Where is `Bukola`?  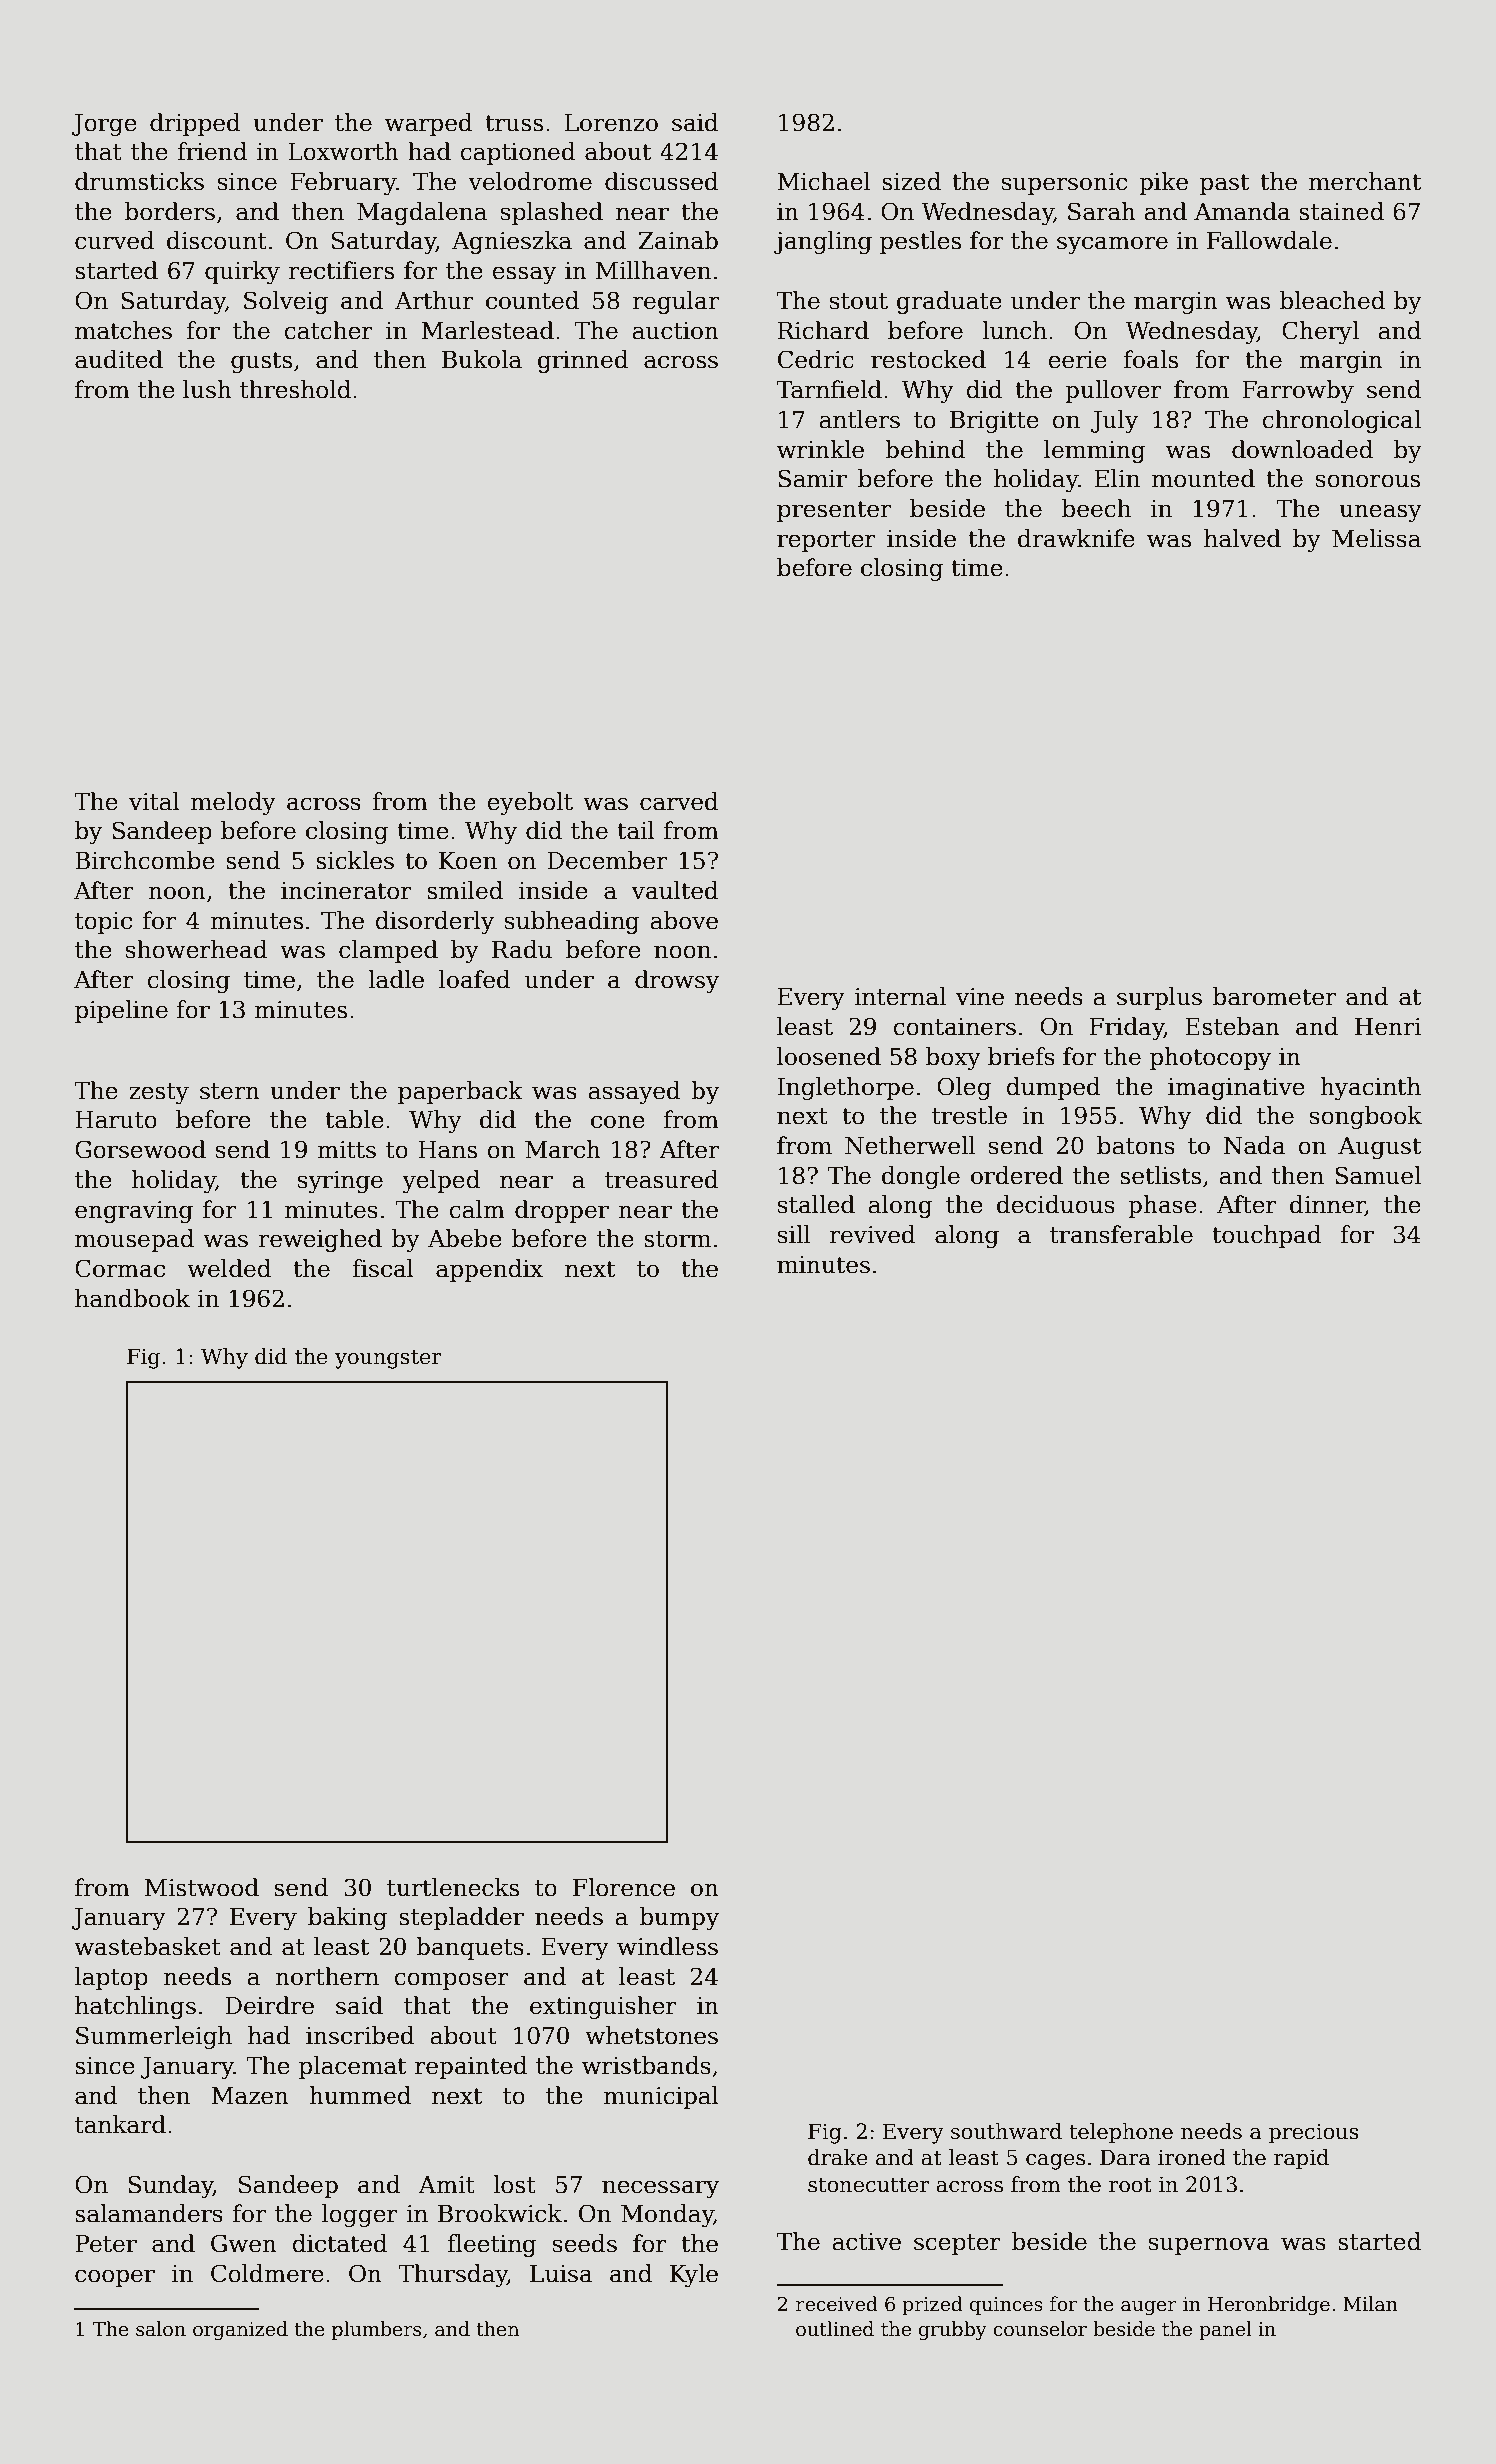
Bukola is located at coordinates (482, 359).
